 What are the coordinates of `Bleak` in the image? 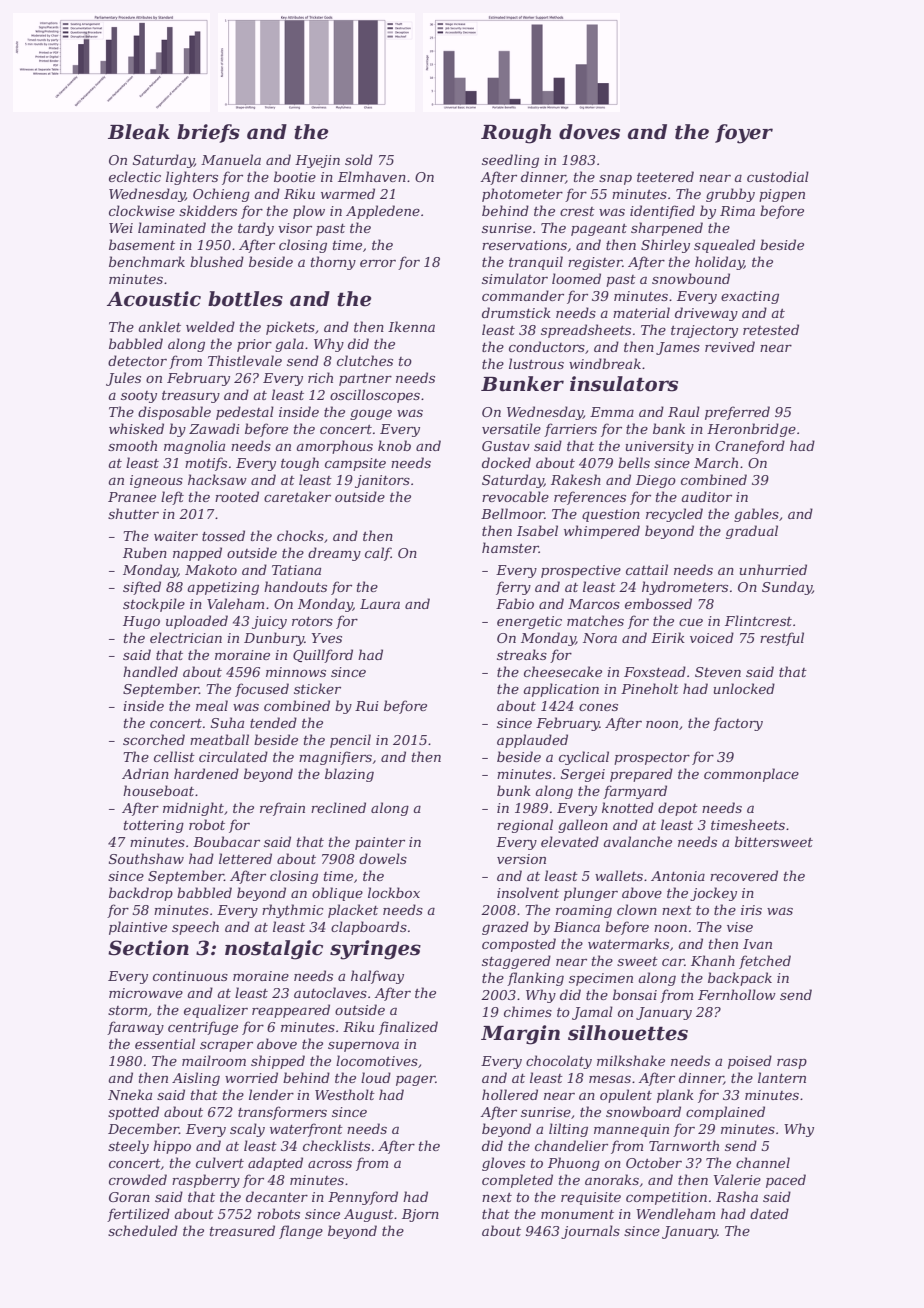 It's located at (139, 132).
